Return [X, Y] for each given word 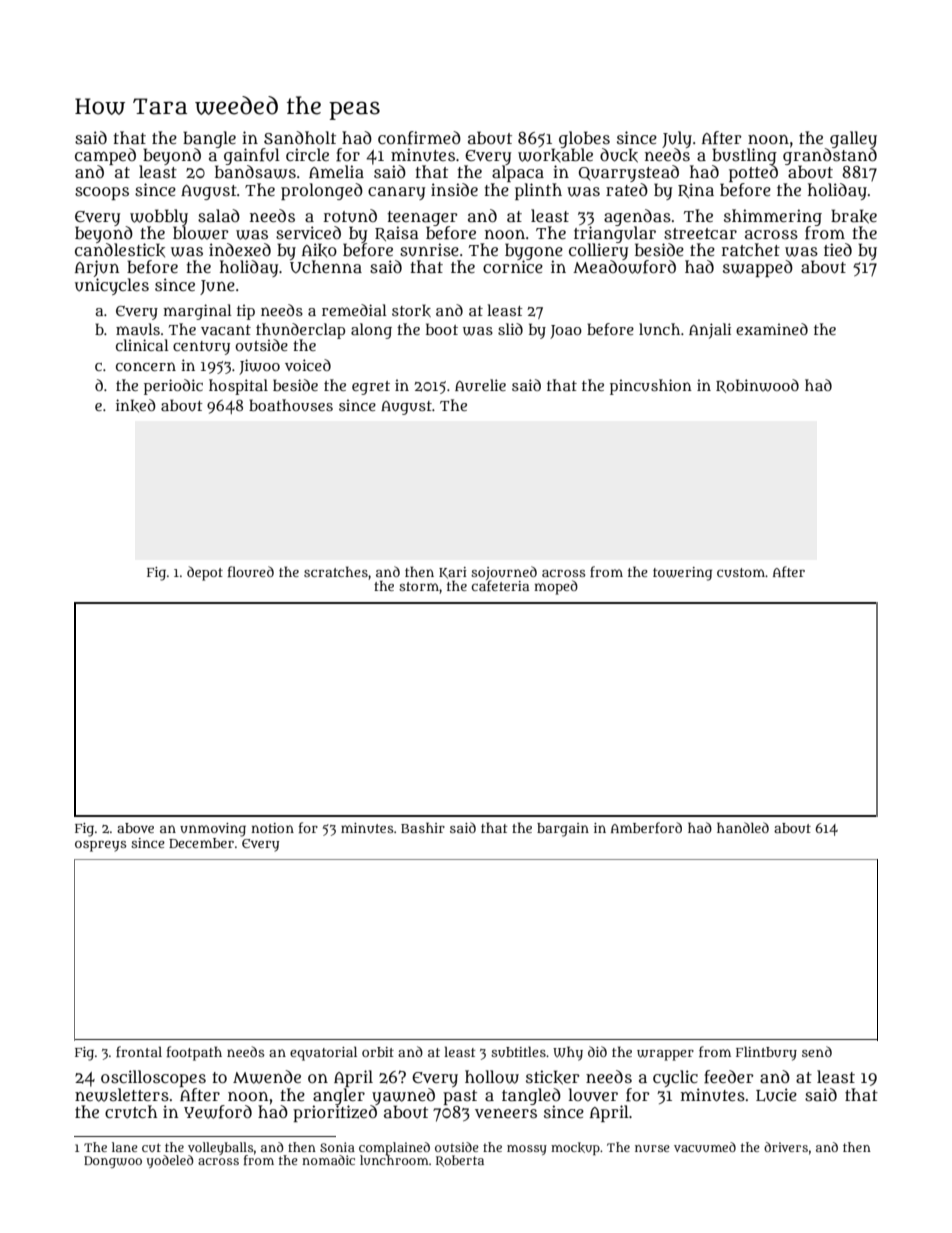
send [817, 1051]
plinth [538, 191]
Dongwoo [113, 1162]
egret [371, 388]
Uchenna [326, 267]
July [677, 139]
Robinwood [757, 386]
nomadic [328, 1160]
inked [136, 405]
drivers [786, 1147]
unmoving [213, 830]
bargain [563, 830]
